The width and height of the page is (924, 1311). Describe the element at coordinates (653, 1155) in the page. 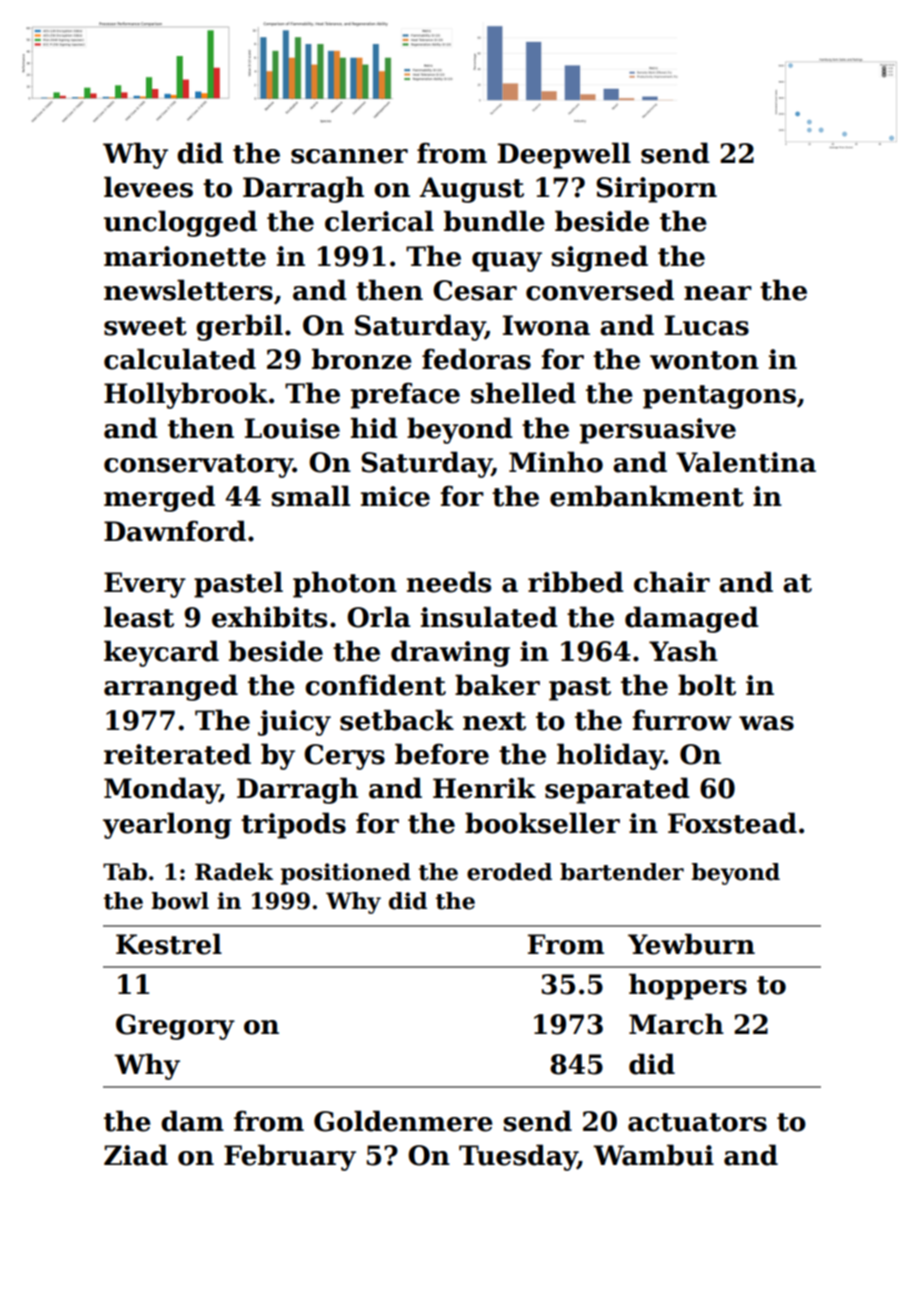

I see `Wambui` at that location.
